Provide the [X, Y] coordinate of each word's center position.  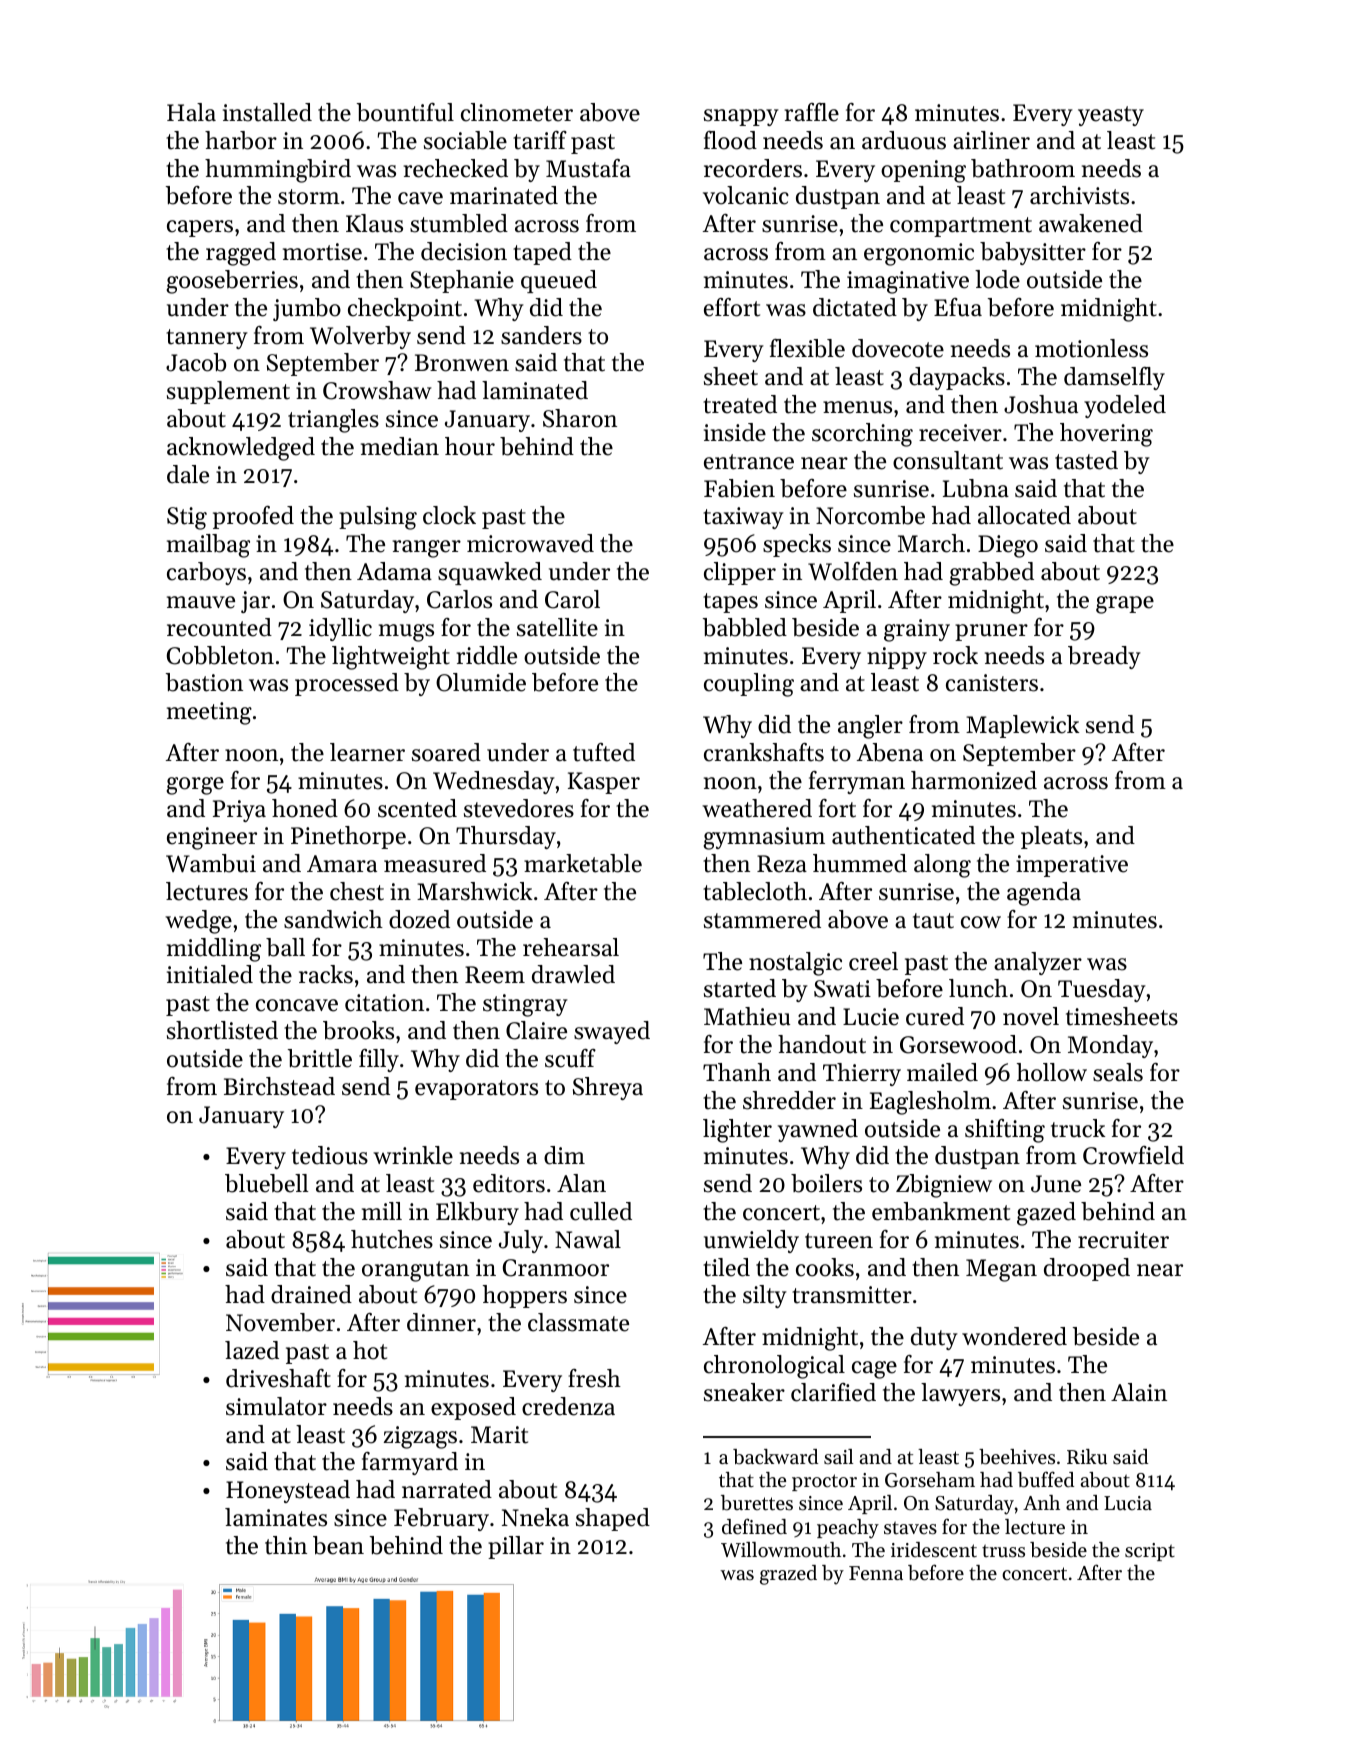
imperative [1072, 866]
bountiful [405, 112]
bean [338, 1545]
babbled [745, 627]
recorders [753, 168]
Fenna [876, 1573]
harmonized [974, 780]
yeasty [1111, 116]
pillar [516, 1547]
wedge [198, 922]
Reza [782, 864]
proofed [253, 517]
